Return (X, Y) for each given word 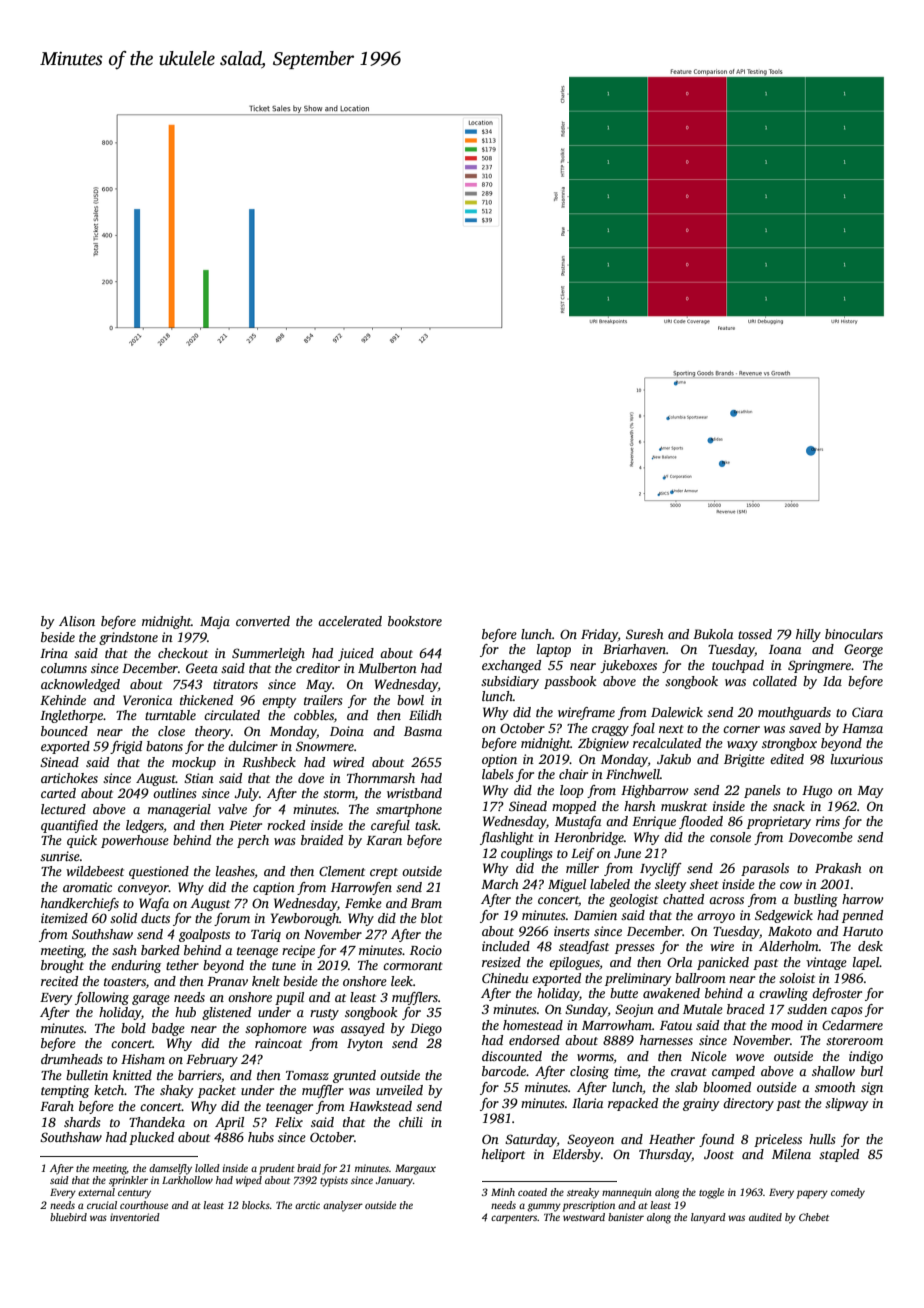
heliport (503, 1155)
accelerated (350, 621)
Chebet (814, 1217)
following (102, 998)
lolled (207, 1168)
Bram (426, 903)
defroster (837, 994)
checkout (183, 653)
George (863, 650)
